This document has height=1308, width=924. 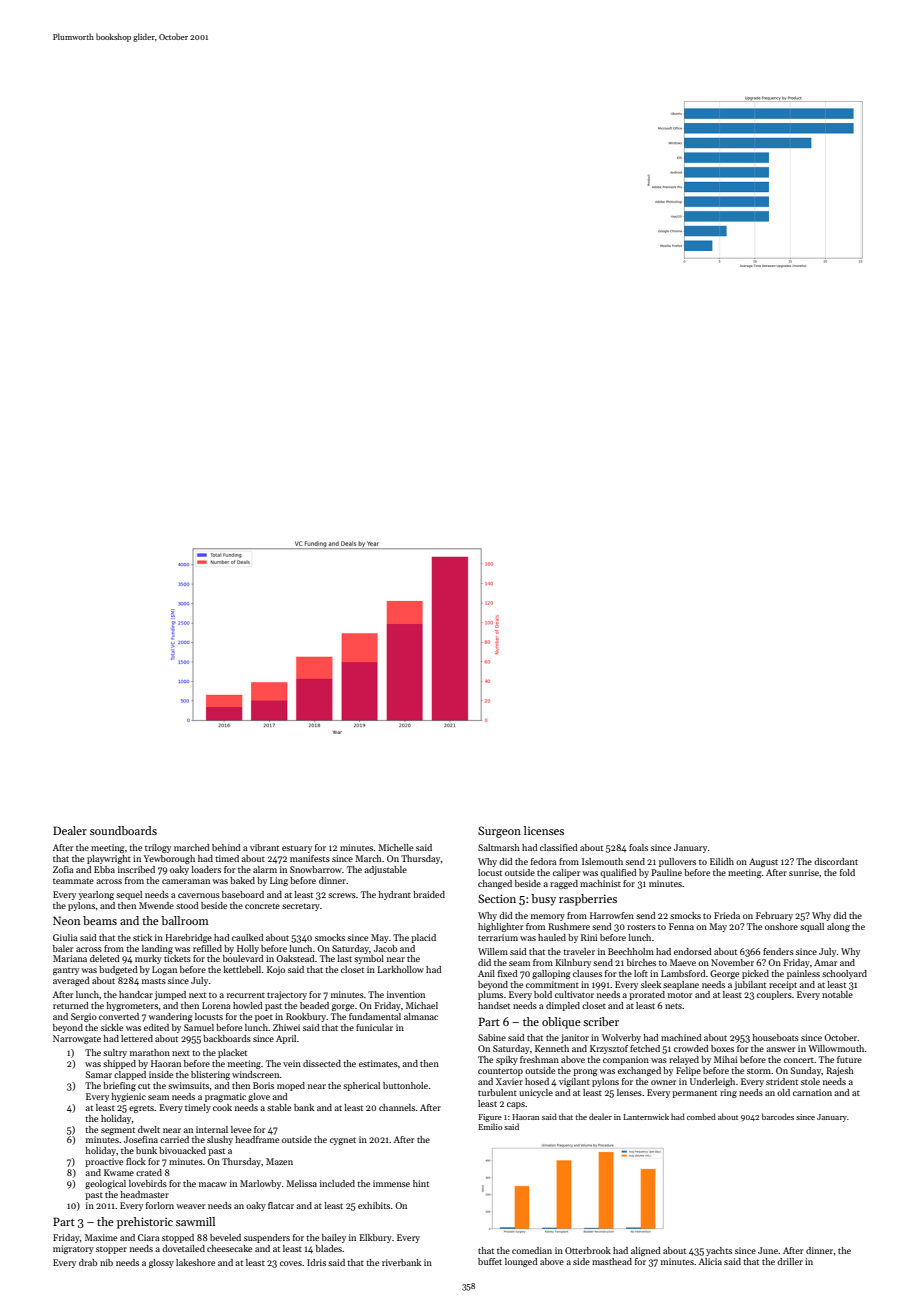 What do you see at coordinates (429, 894) in the document?
I see `braided` at bounding box center [429, 894].
